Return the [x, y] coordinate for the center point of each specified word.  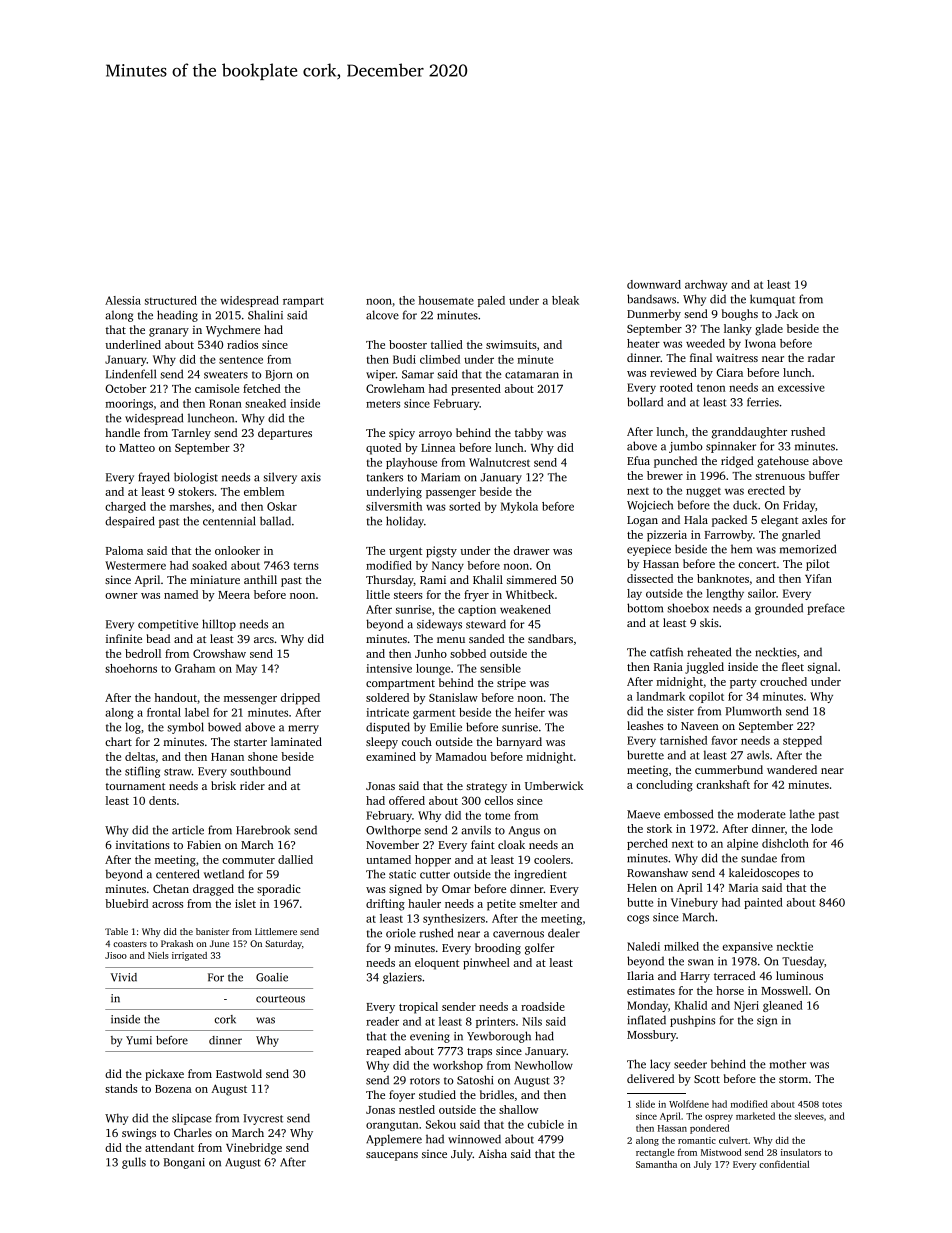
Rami [433, 580]
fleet [793, 666]
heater [643, 343]
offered [407, 800]
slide [645, 1104]
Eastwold [239, 1073]
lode [822, 828]
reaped [383, 1052]
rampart [303, 302]
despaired [130, 522]
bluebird [126, 903]
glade [769, 330]
